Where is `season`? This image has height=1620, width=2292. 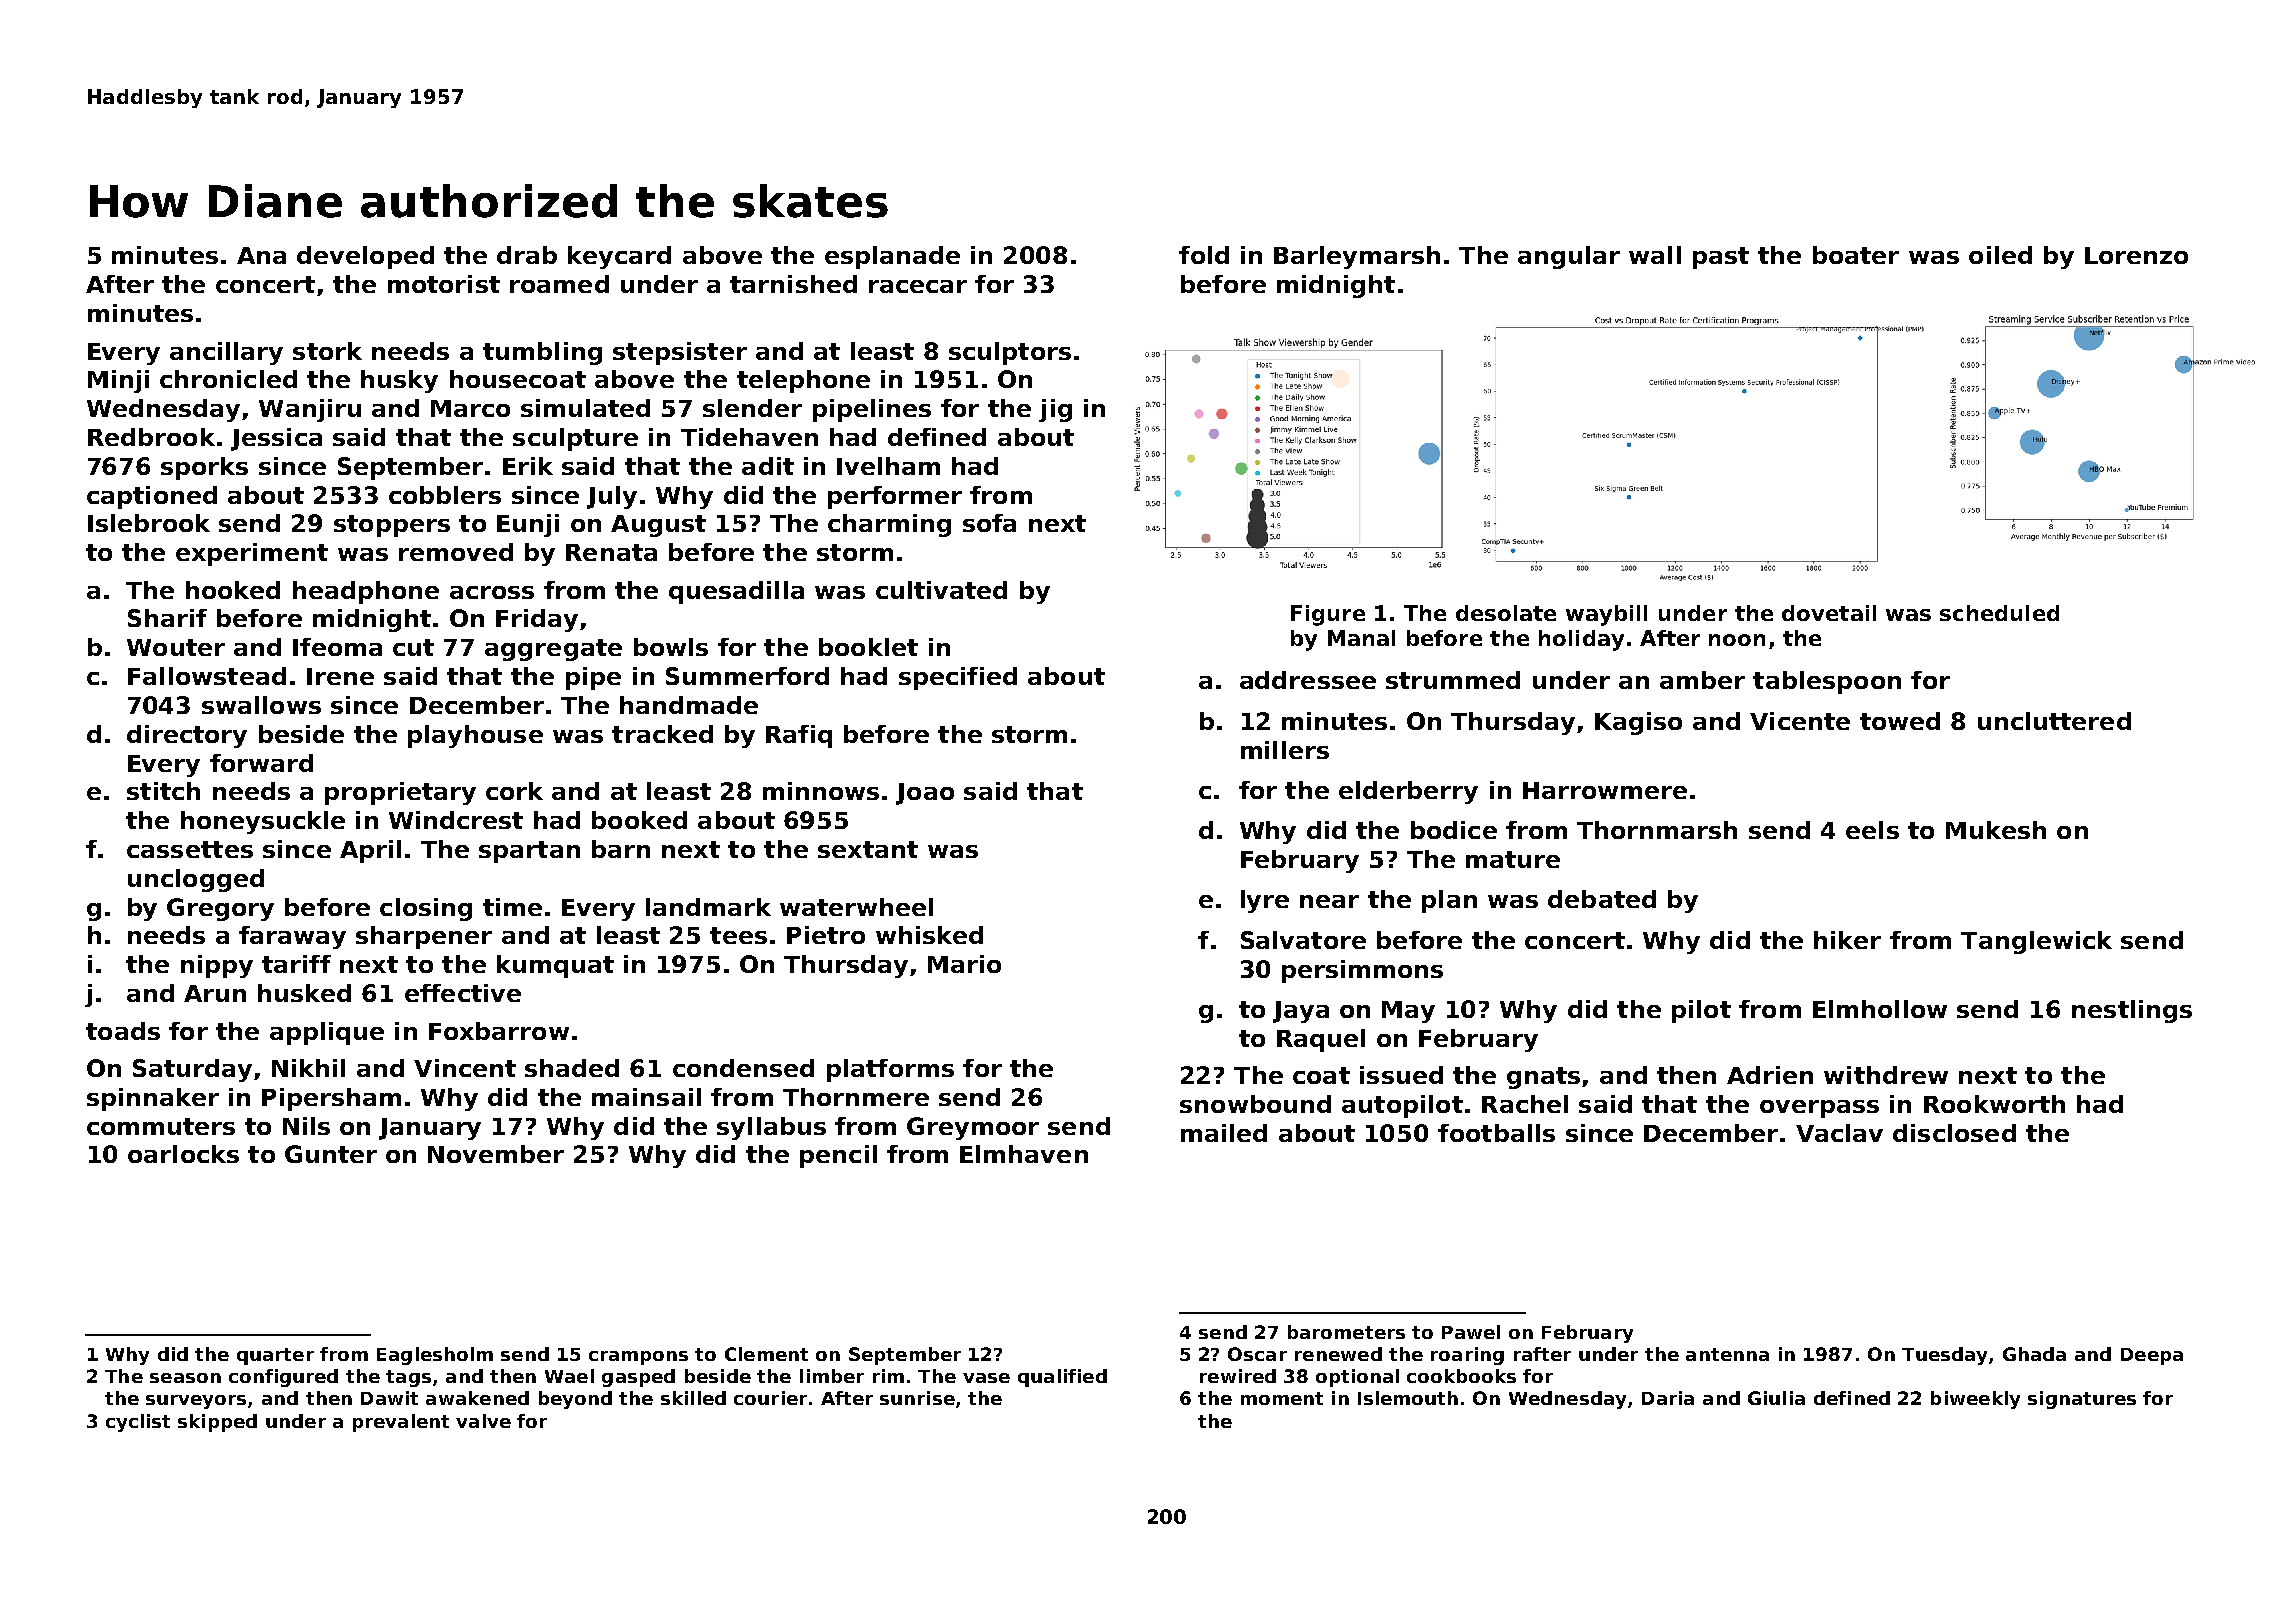
season is located at coordinates (185, 1378).
